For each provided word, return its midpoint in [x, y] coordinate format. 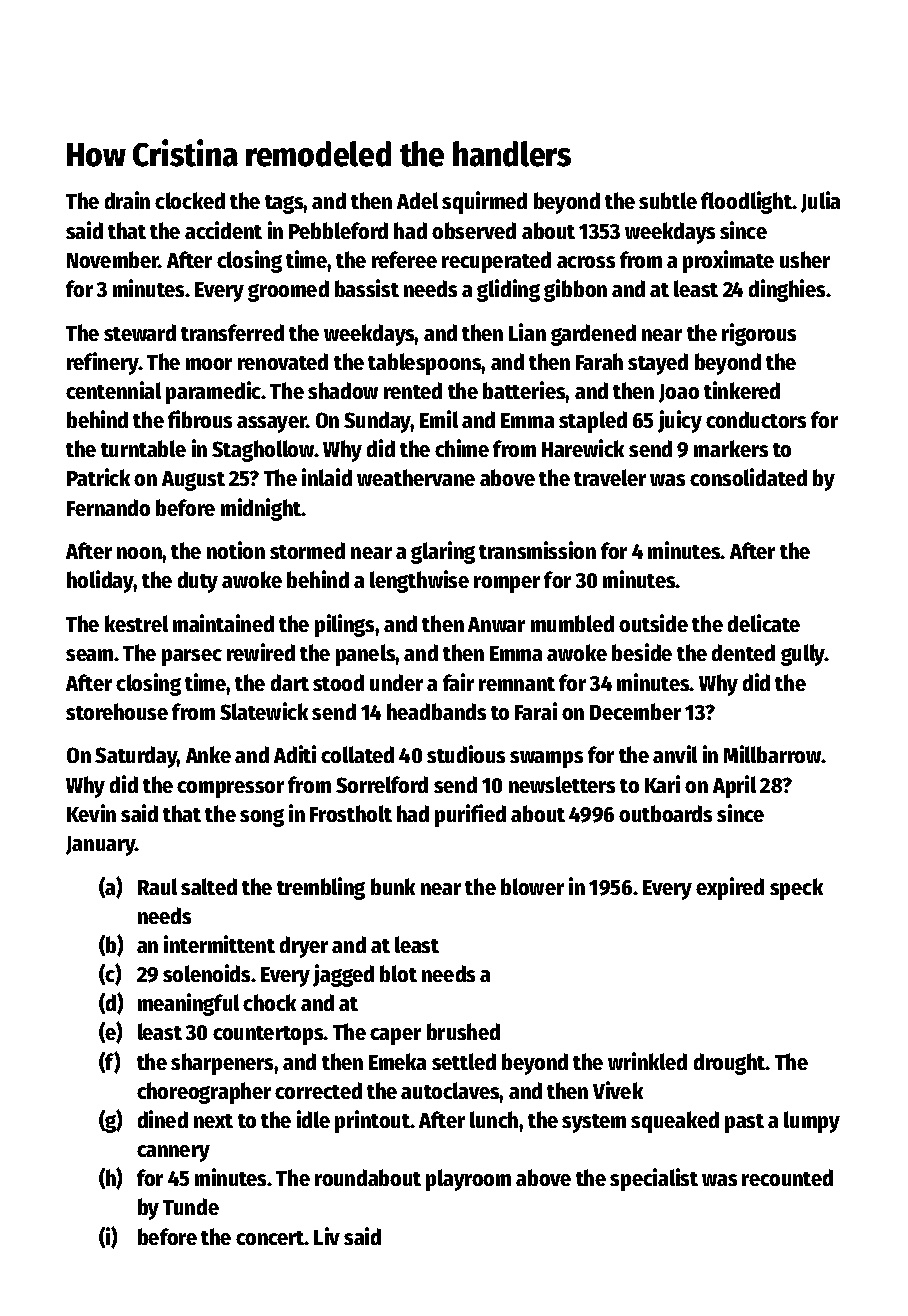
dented [743, 652]
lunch [494, 1119]
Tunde [191, 1206]
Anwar [496, 624]
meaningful [188, 1004]
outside [653, 623]
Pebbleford [338, 230]
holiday [100, 581]
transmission [537, 550]
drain [127, 200]
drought [730, 1064]
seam [89, 655]
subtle [668, 200]
